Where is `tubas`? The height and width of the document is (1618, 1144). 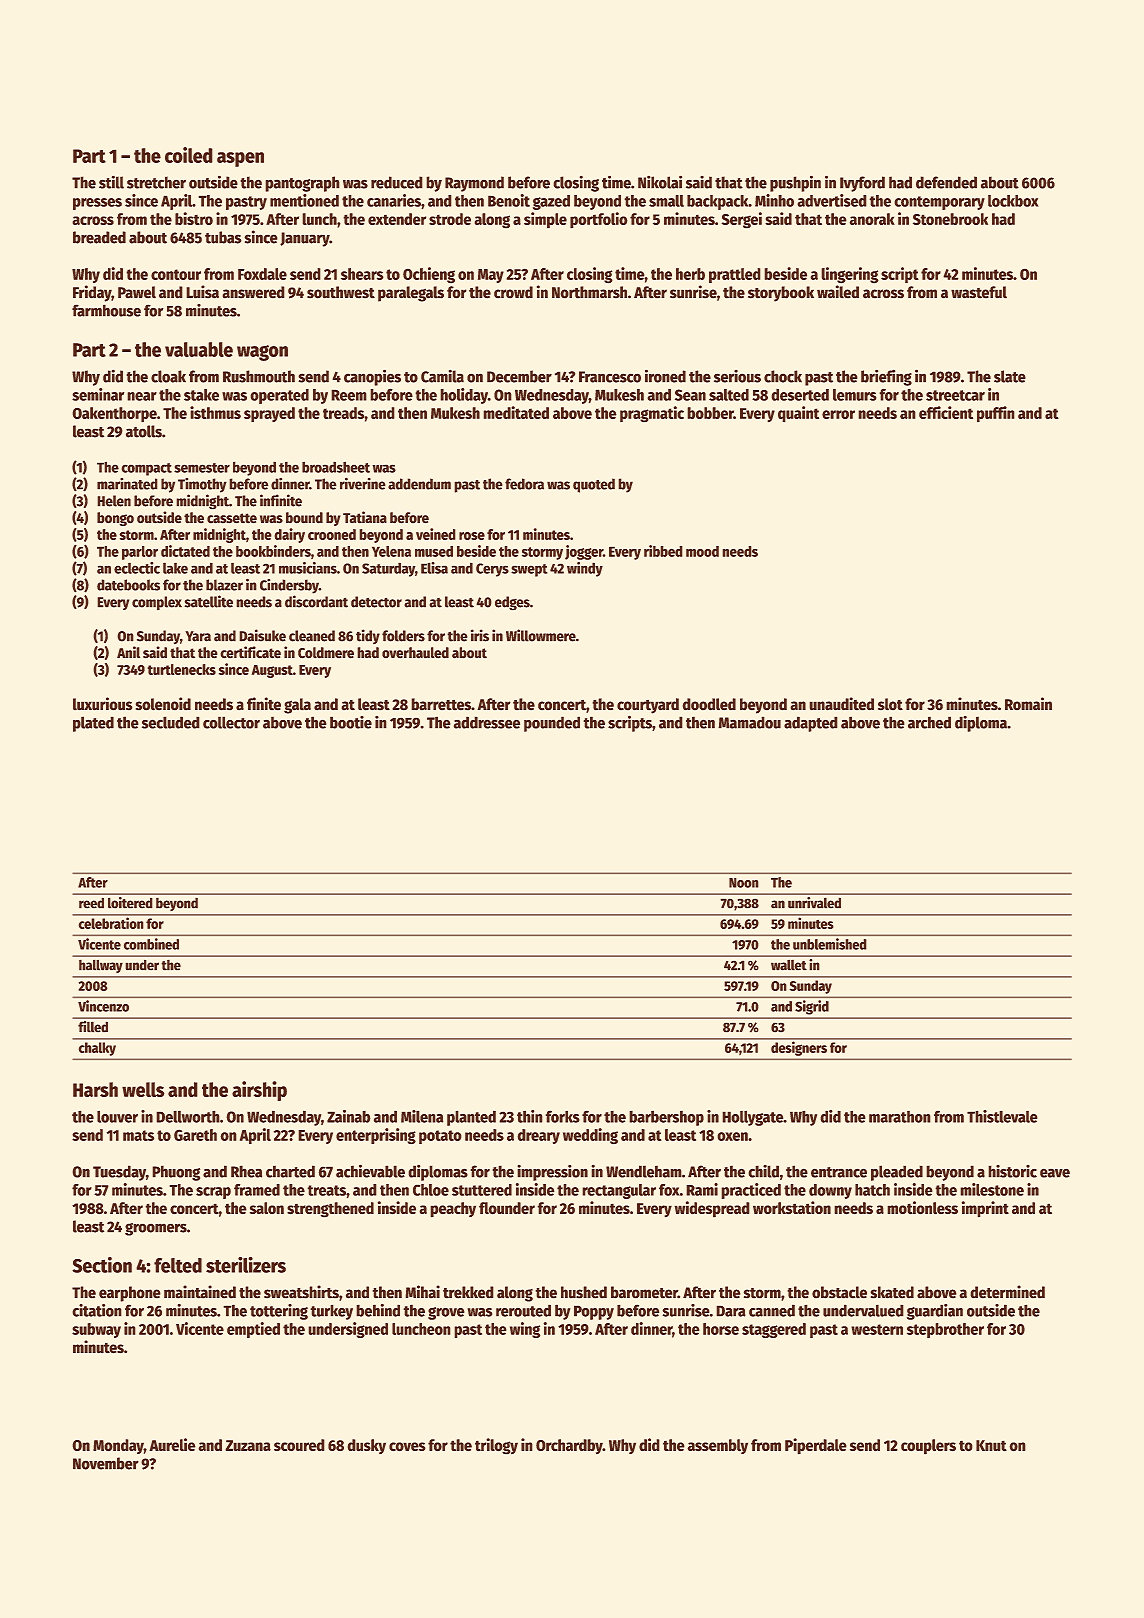 tubas is located at coordinates (223, 237).
